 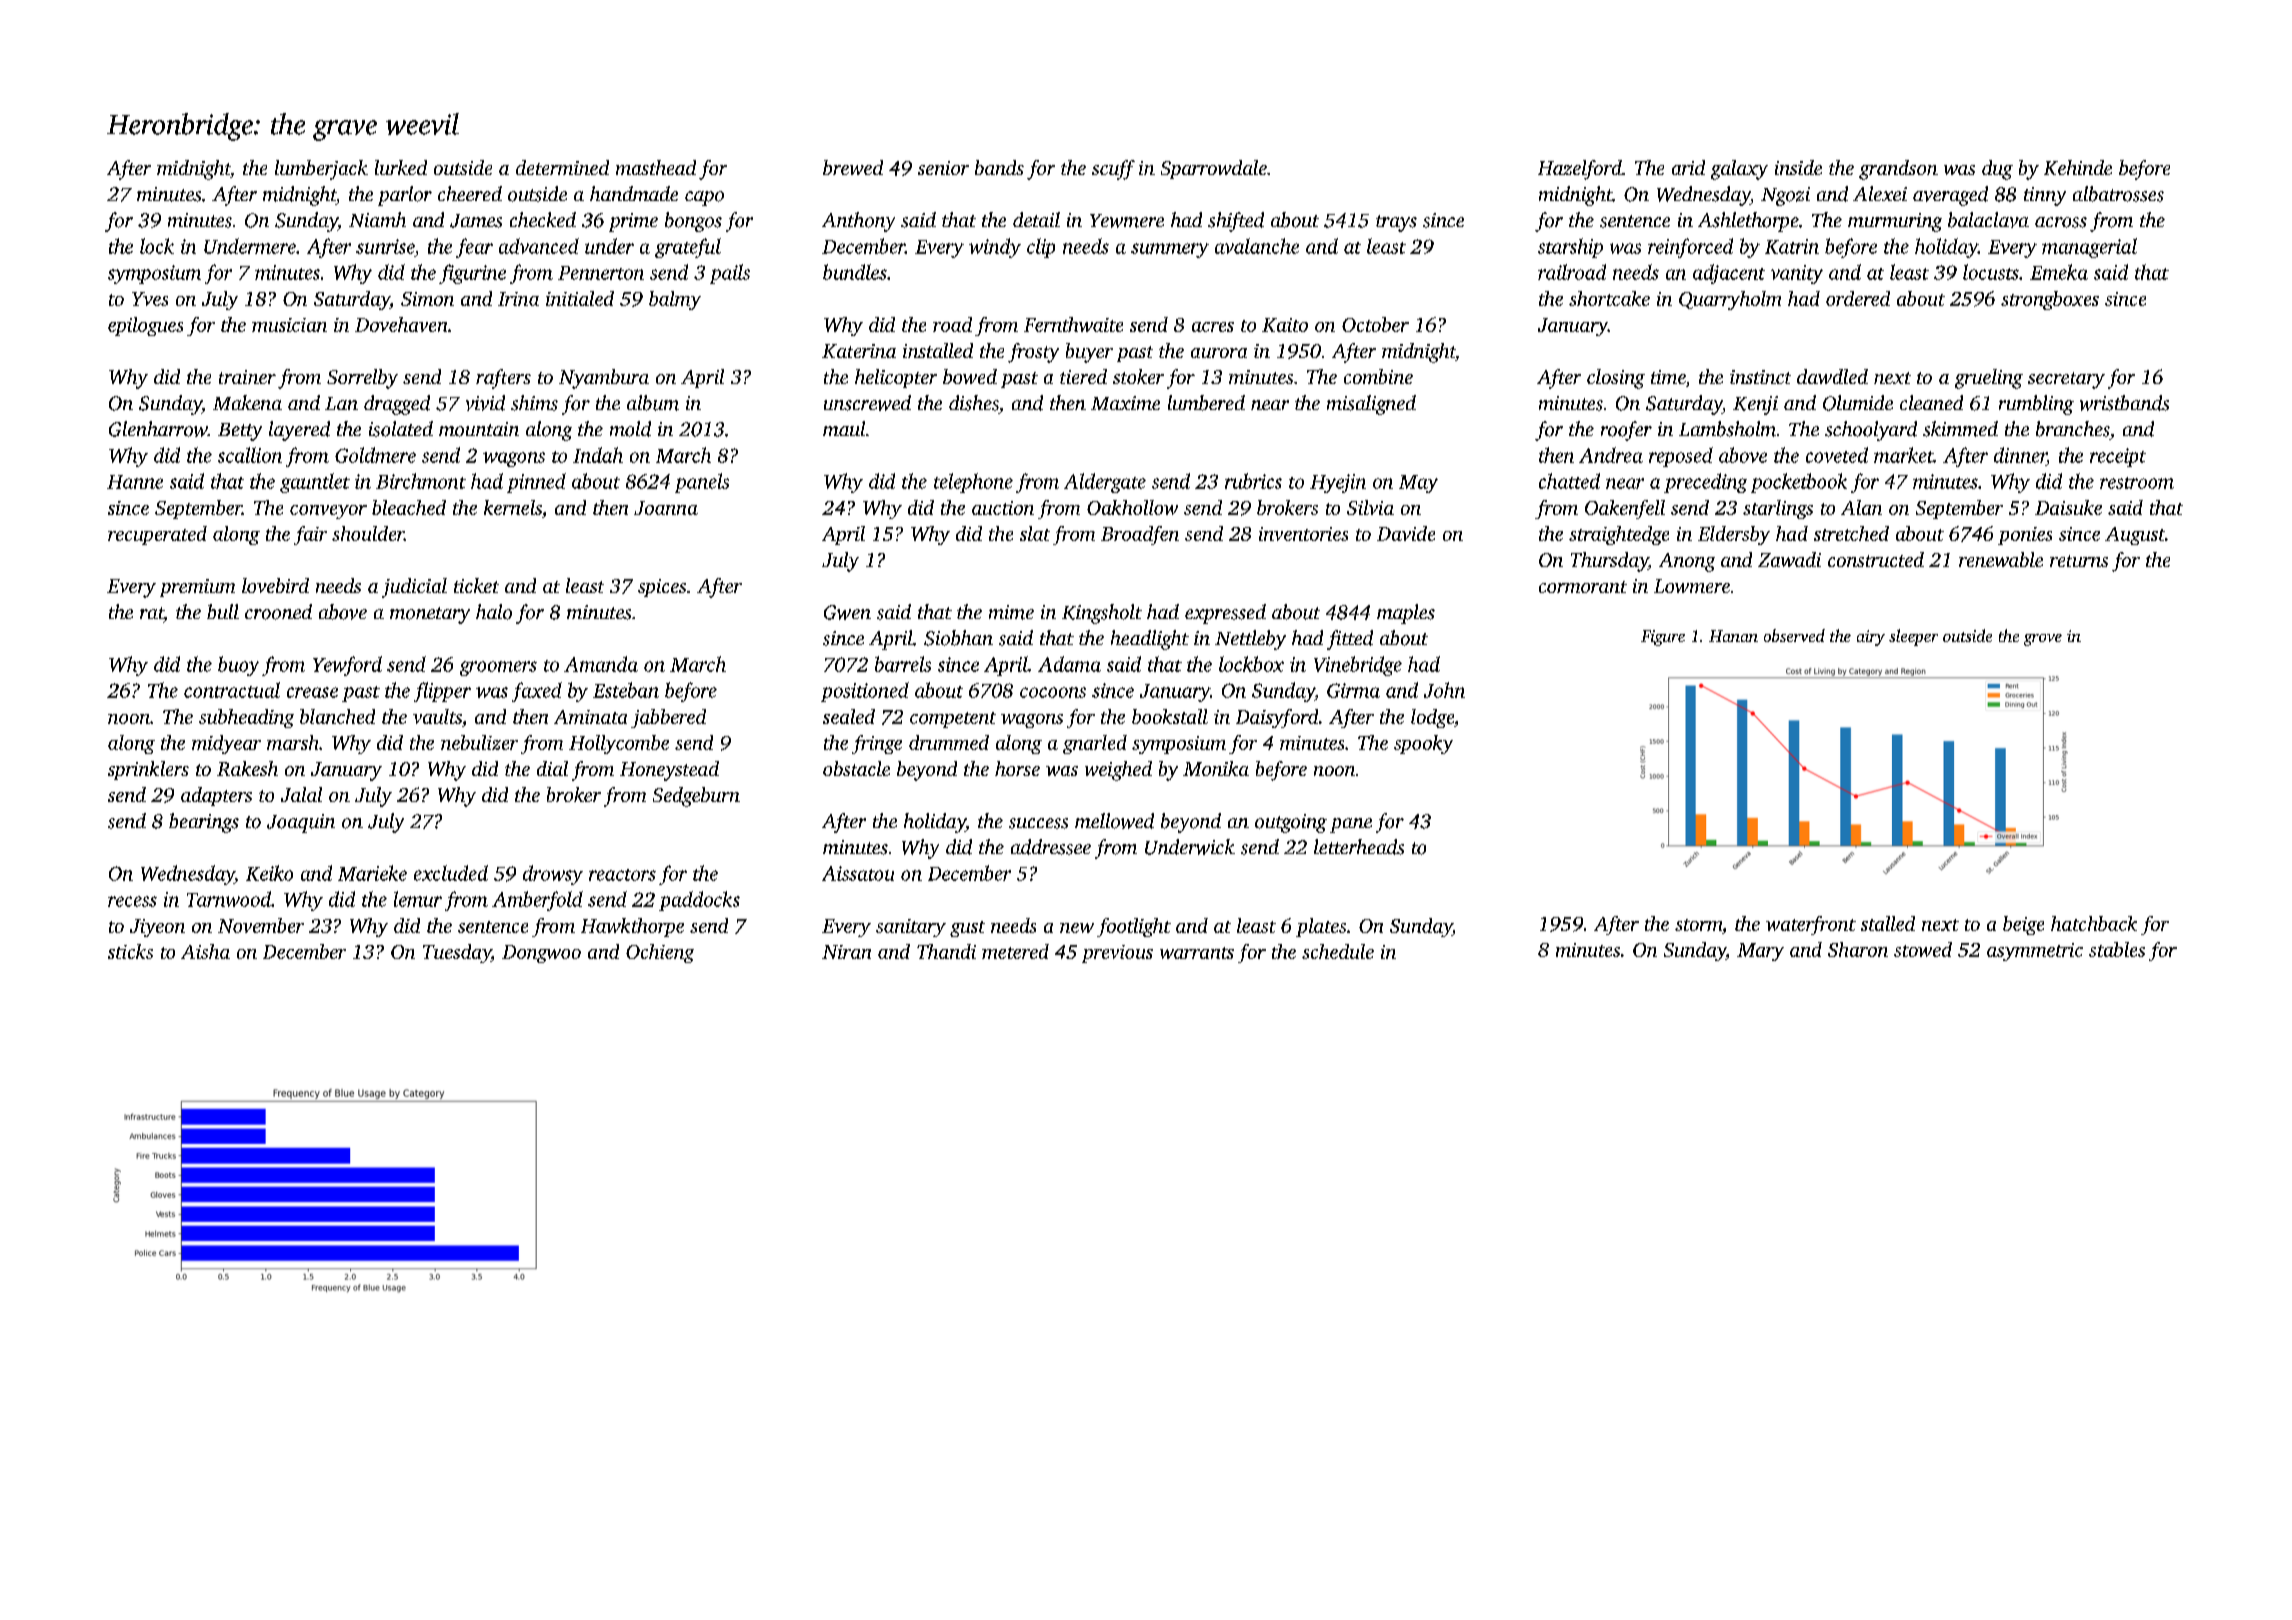 I want to click on grueling, so click(x=1989, y=379).
